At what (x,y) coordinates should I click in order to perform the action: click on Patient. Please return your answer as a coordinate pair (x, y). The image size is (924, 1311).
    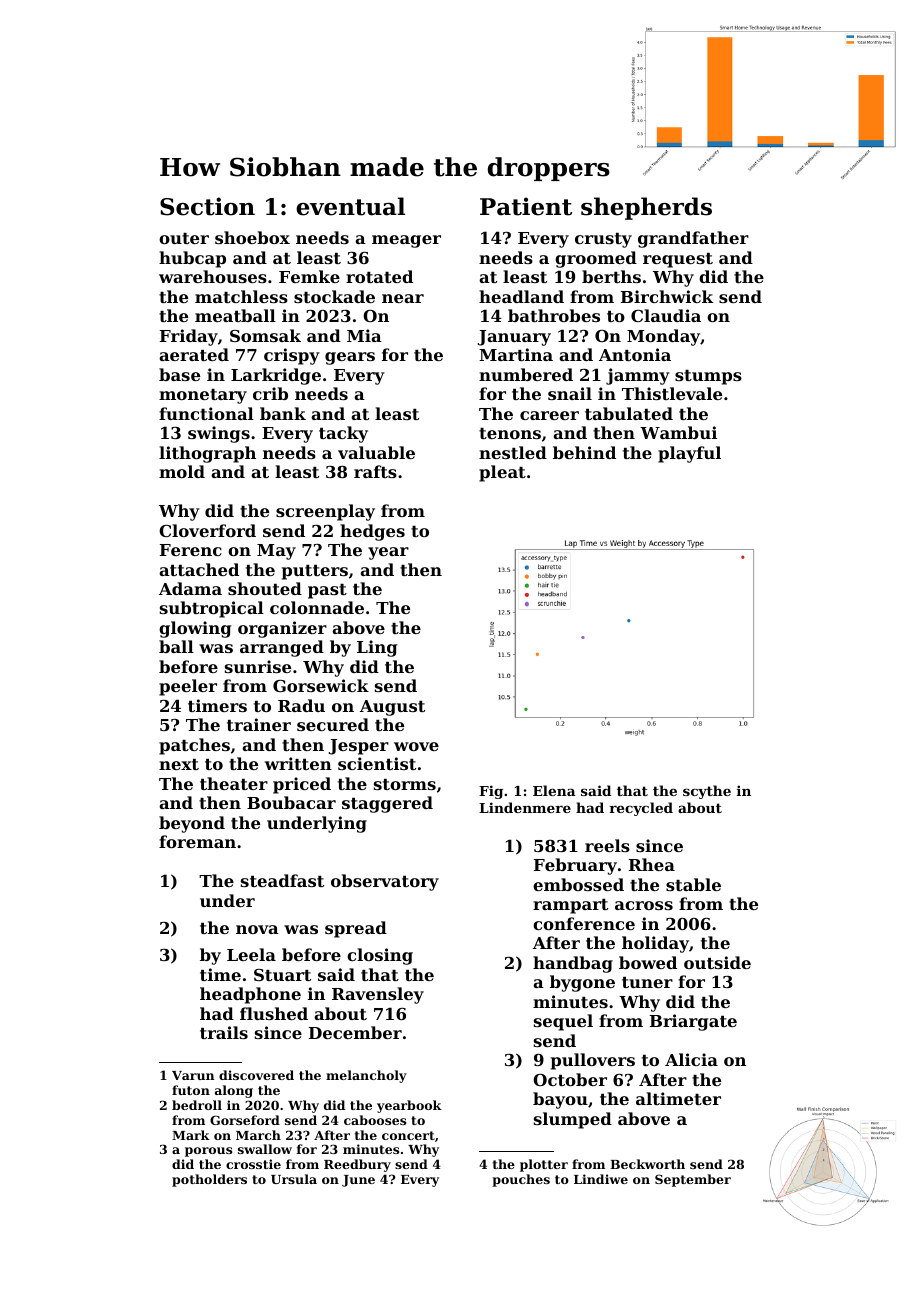
    Looking at the image, I should click on (526, 206).
